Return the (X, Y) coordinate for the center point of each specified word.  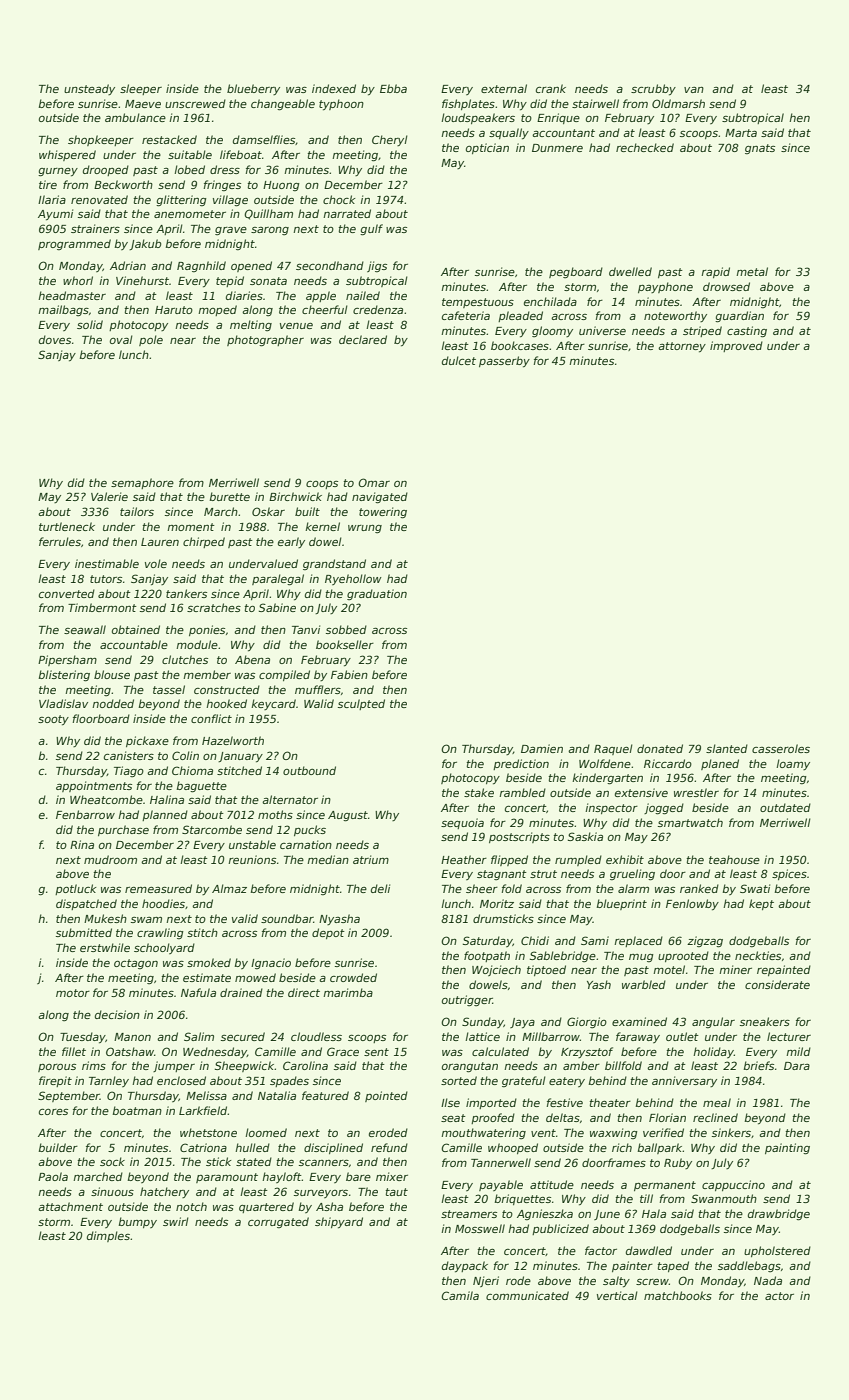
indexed (334, 88)
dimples (108, 1236)
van (694, 90)
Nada (768, 1280)
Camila (460, 1295)
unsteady (89, 89)
